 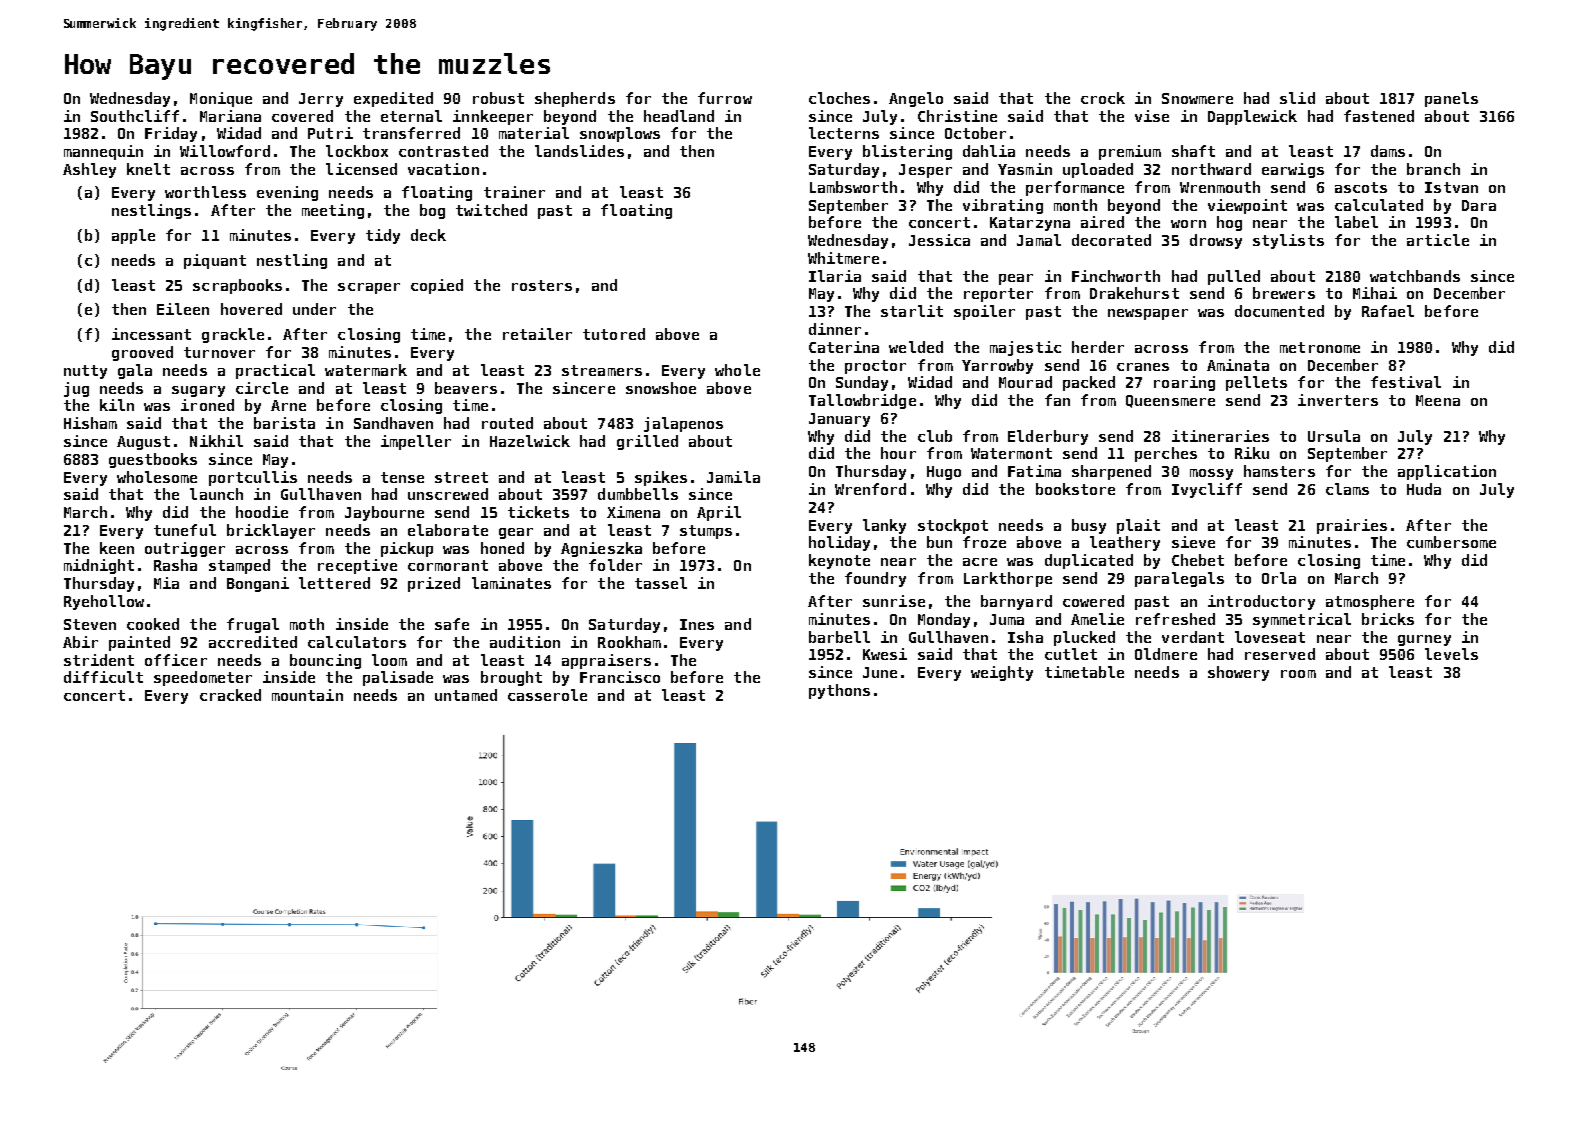 I want to click on Jessica, so click(x=939, y=240).
